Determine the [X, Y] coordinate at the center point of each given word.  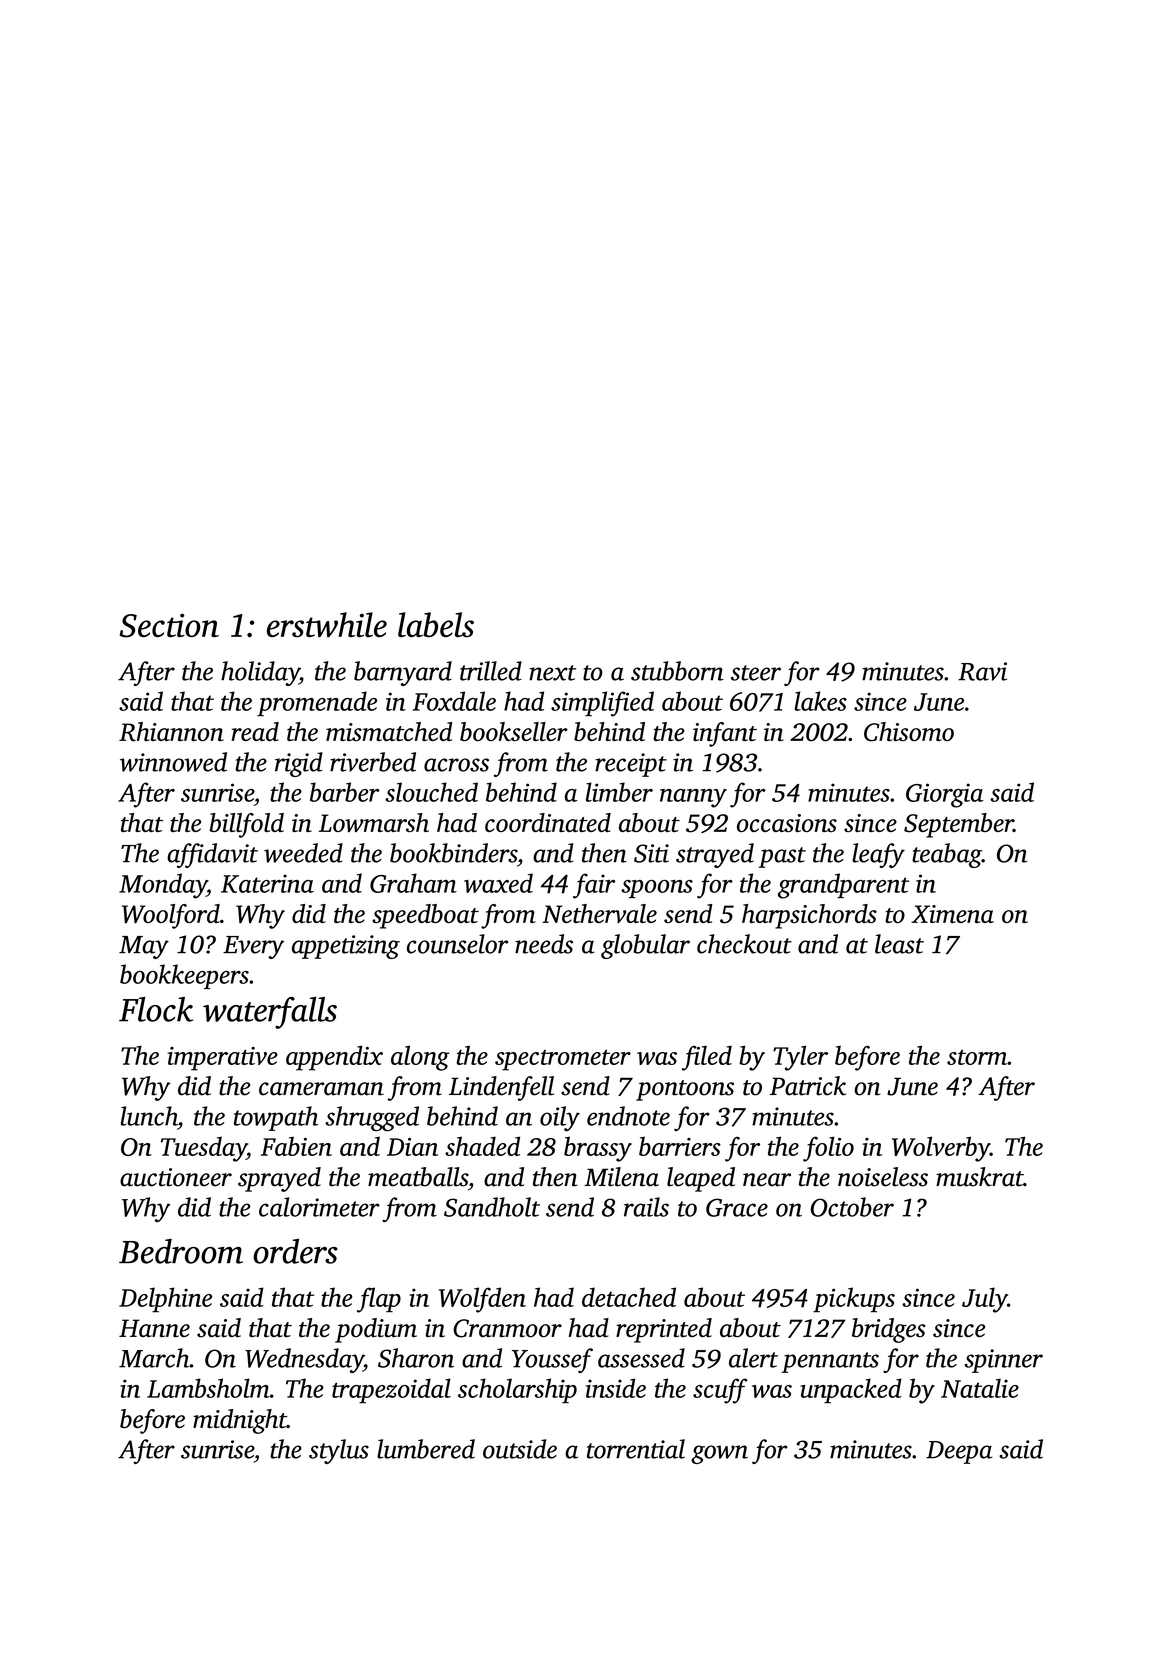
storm [977, 1057]
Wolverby [941, 1149]
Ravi [982, 671]
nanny [693, 798]
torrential [636, 1449]
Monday [163, 886]
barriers [680, 1146]
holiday [260, 673]
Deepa [959, 1452]
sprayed [279, 1179]
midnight [240, 1421]
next [552, 673]
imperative [222, 1059]
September [958, 825]
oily [560, 1118]
